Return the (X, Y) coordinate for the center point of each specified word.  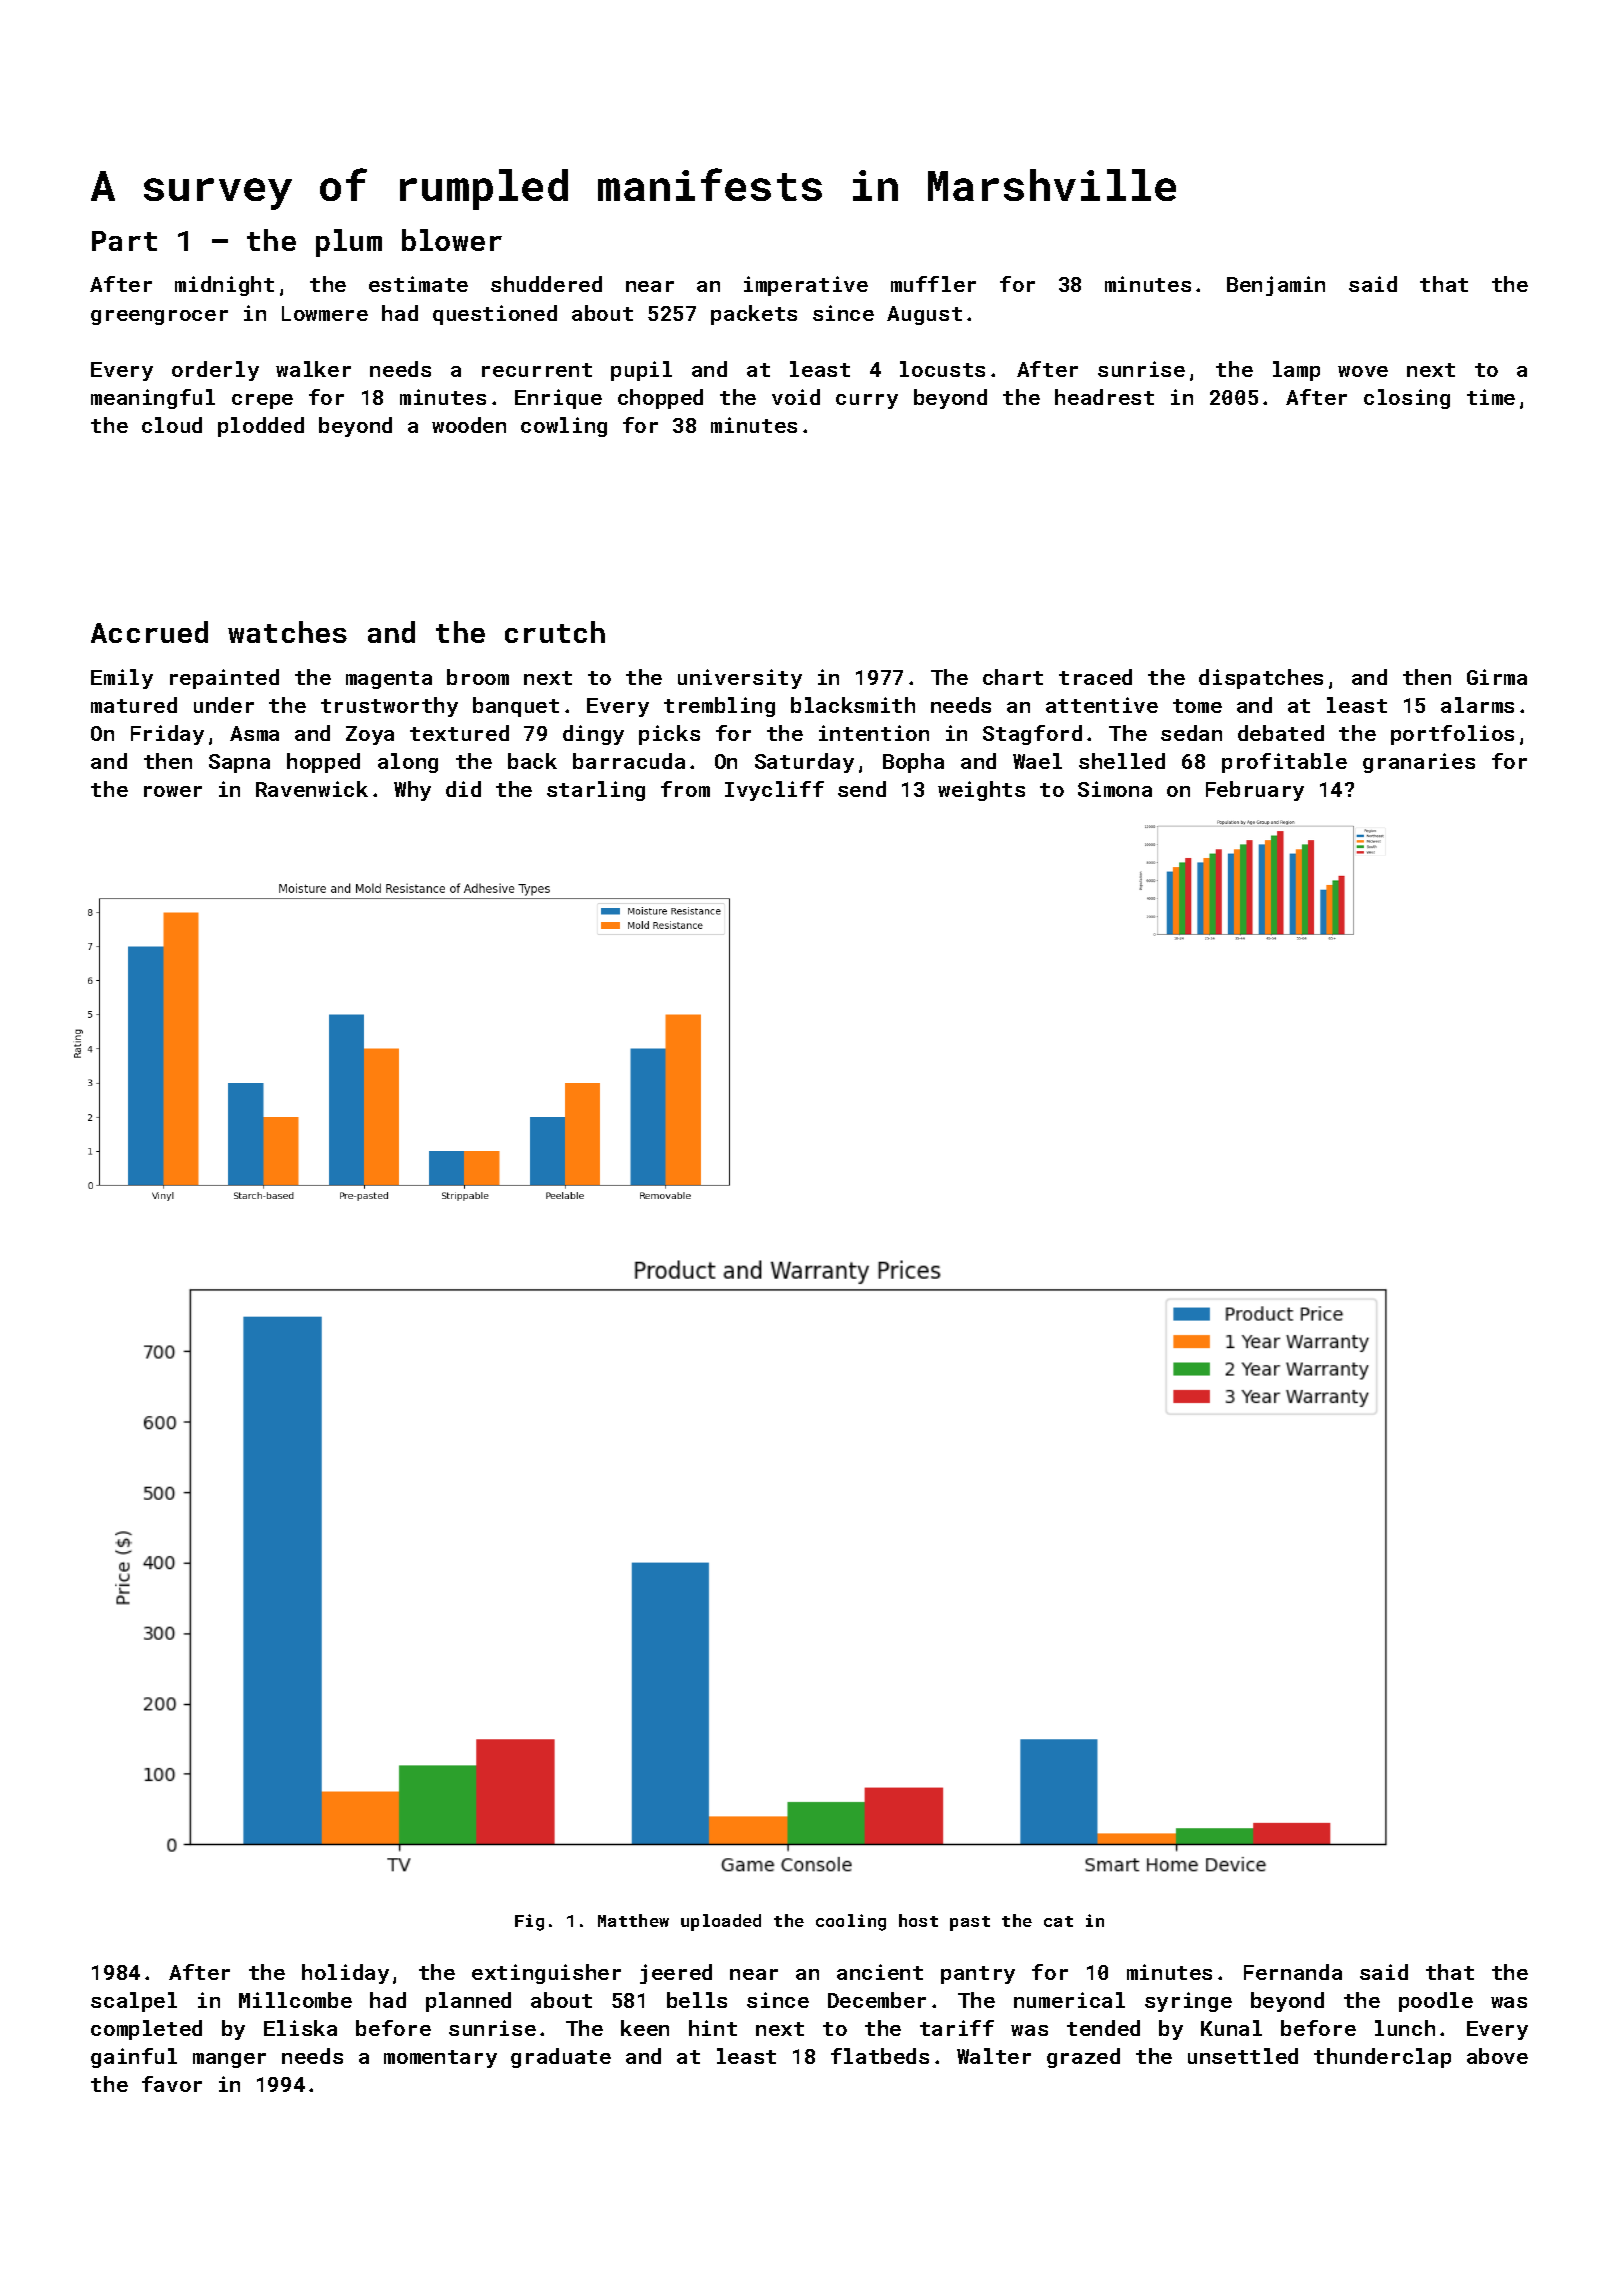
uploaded (721, 1922)
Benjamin (1276, 286)
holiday (345, 1974)
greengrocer (159, 317)
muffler (933, 284)
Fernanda (1293, 1972)
